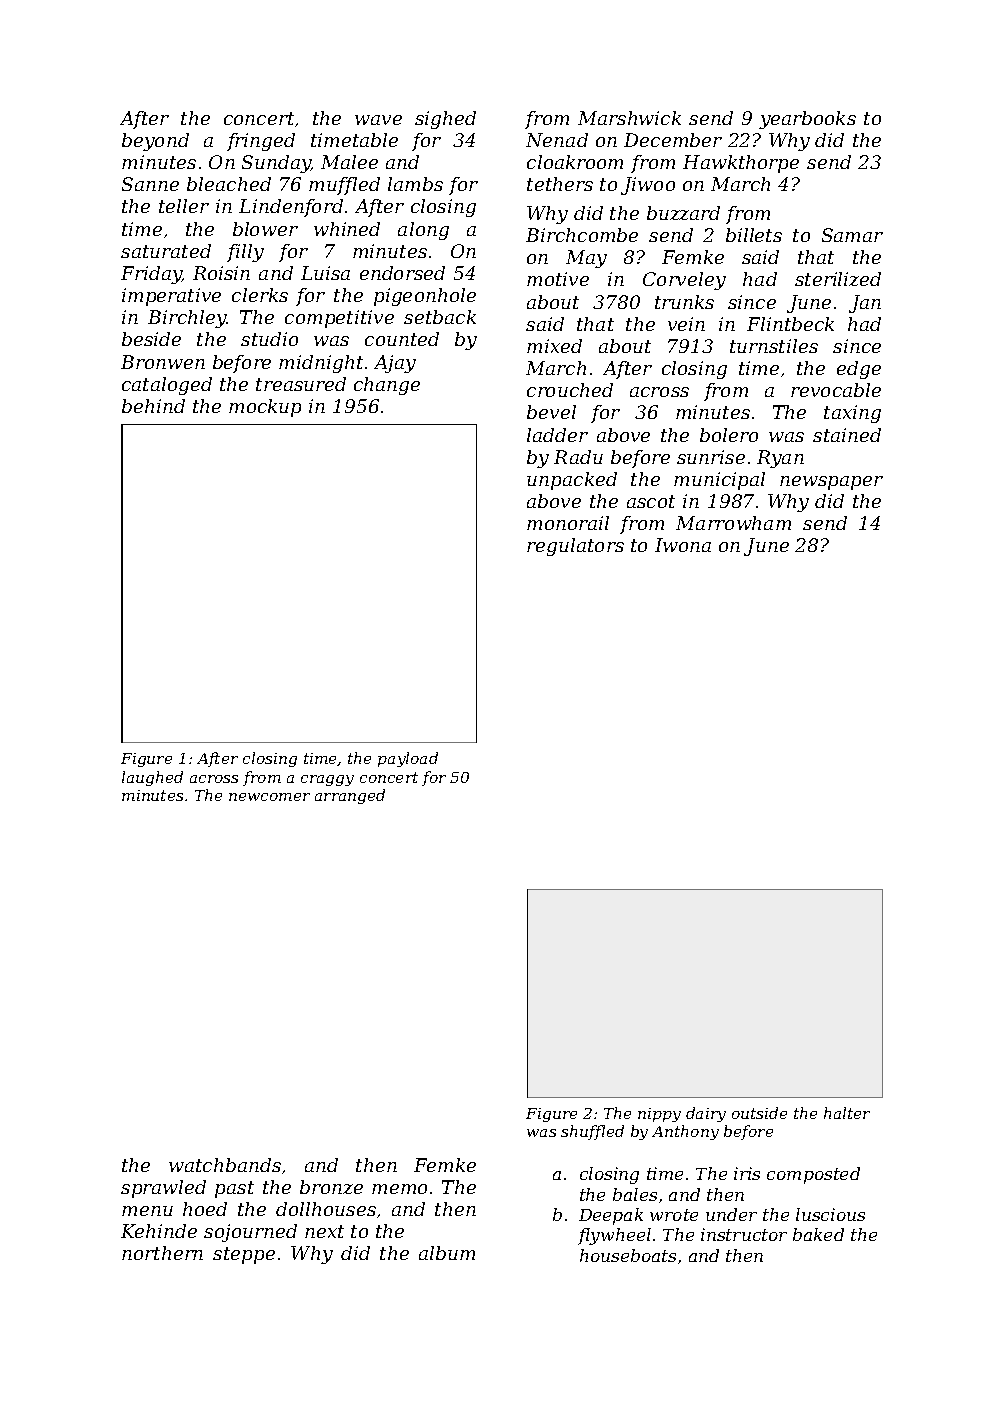 Image resolution: width=1004 pixels, height=1427 pixels. What do you see at coordinates (408, 759) in the document?
I see `payload` at bounding box center [408, 759].
